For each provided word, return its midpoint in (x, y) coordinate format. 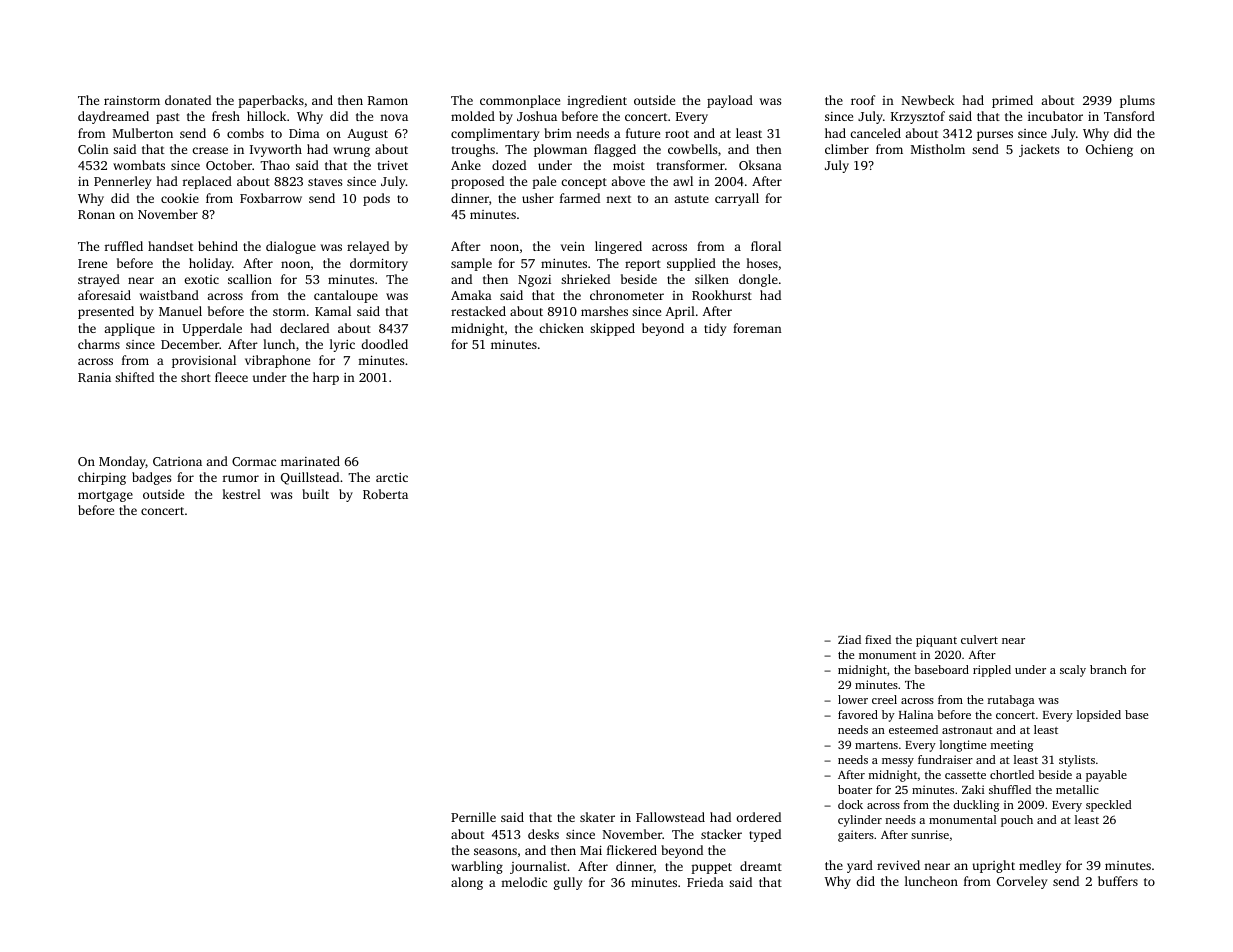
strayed (99, 280)
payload (730, 101)
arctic (392, 477)
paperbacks (271, 101)
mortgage (105, 496)
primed (1012, 101)
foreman (757, 328)
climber (847, 149)
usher (538, 198)
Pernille (473, 817)
